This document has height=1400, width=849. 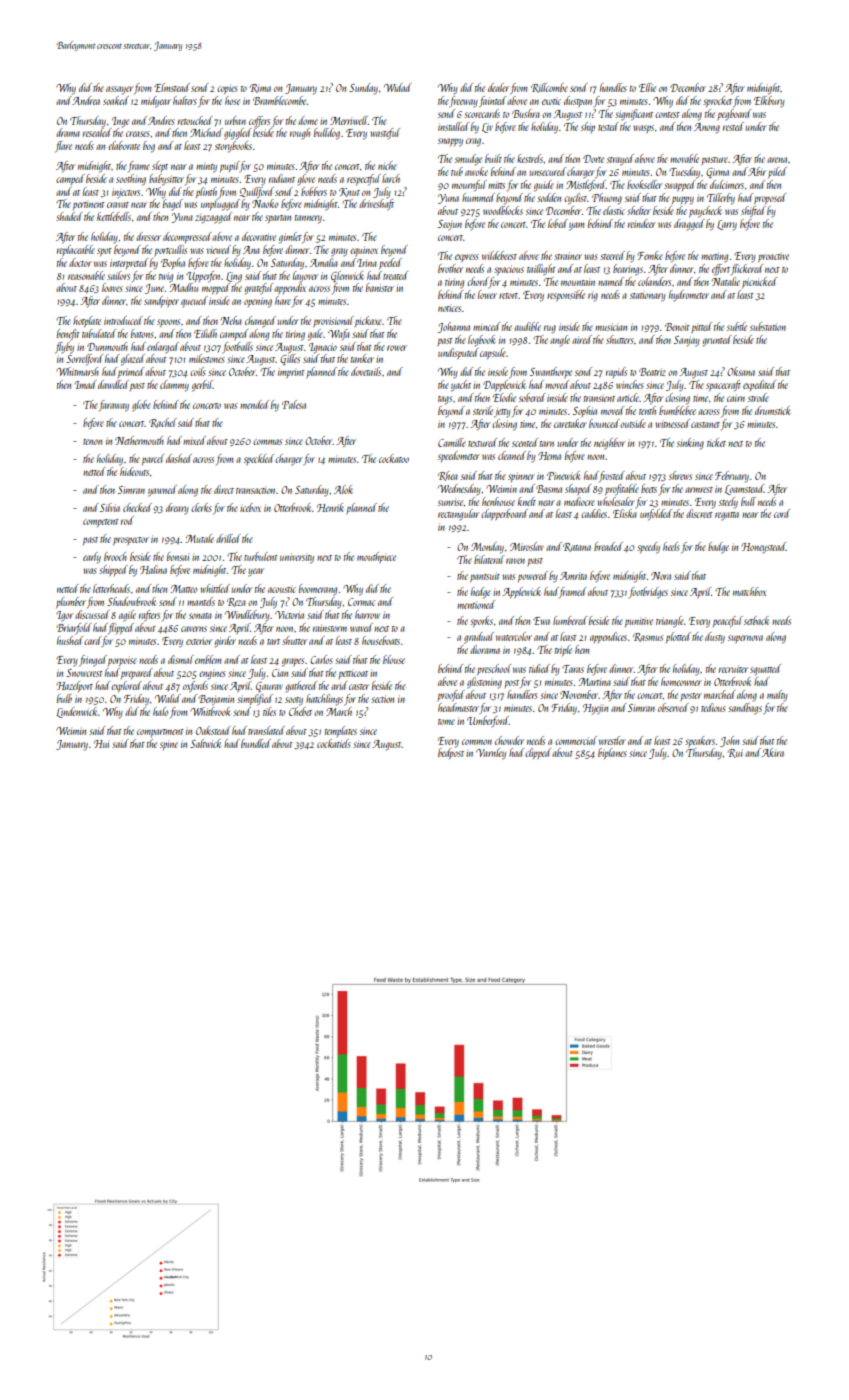 What do you see at coordinates (594, 682) in the document?
I see `Martina` at bounding box center [594, 682].
